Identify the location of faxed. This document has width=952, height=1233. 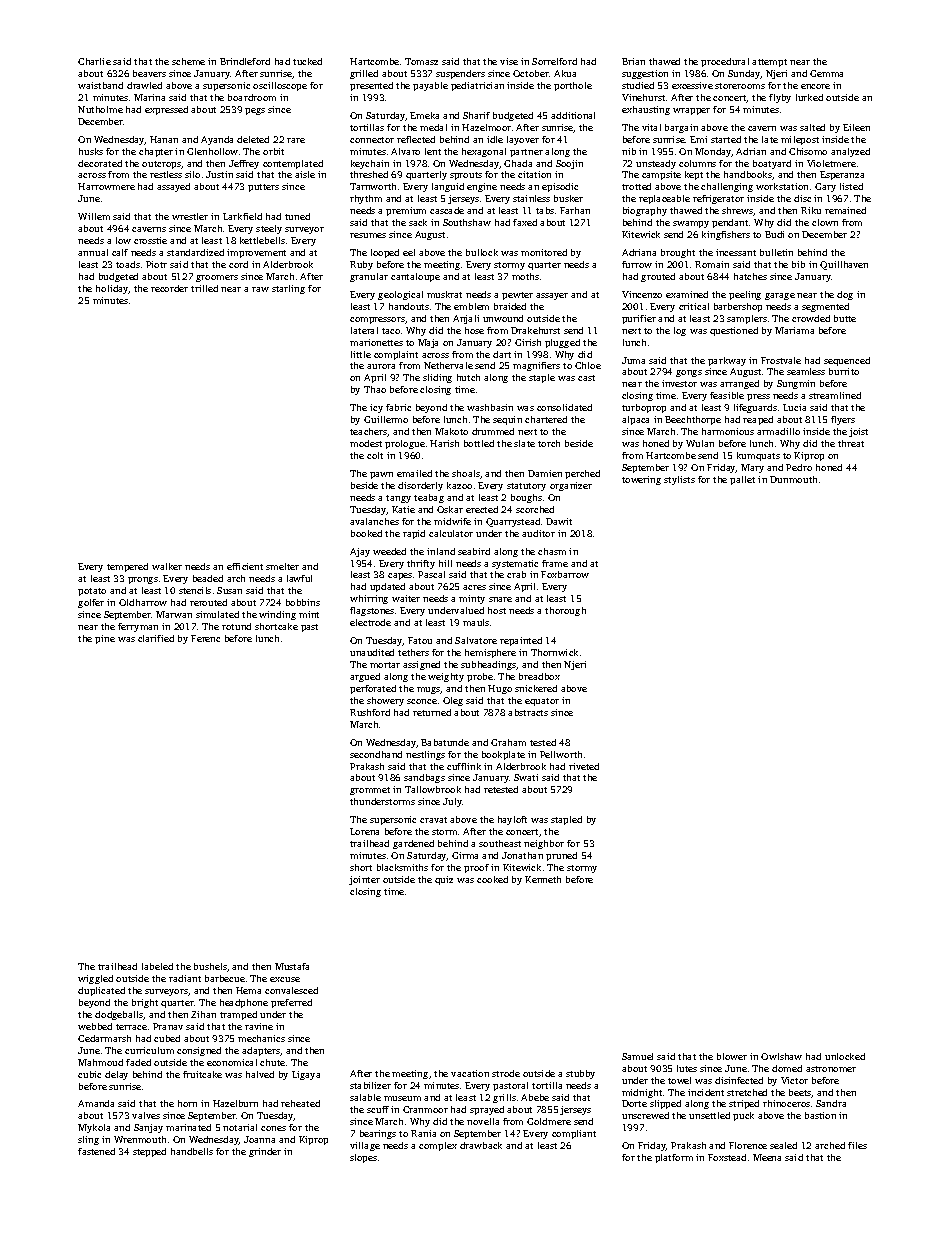
(525, 222).
